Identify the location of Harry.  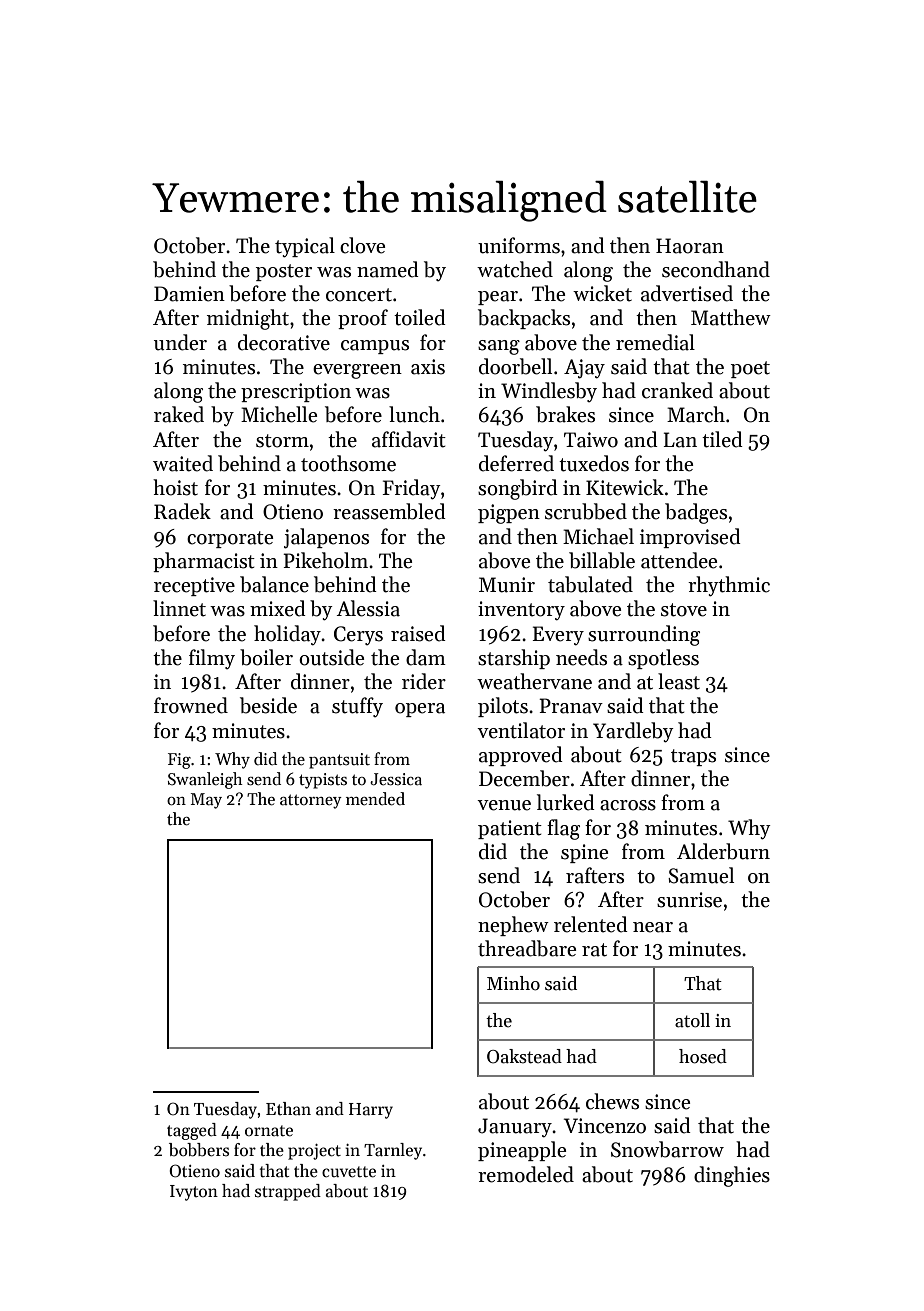
(371, 1111).
